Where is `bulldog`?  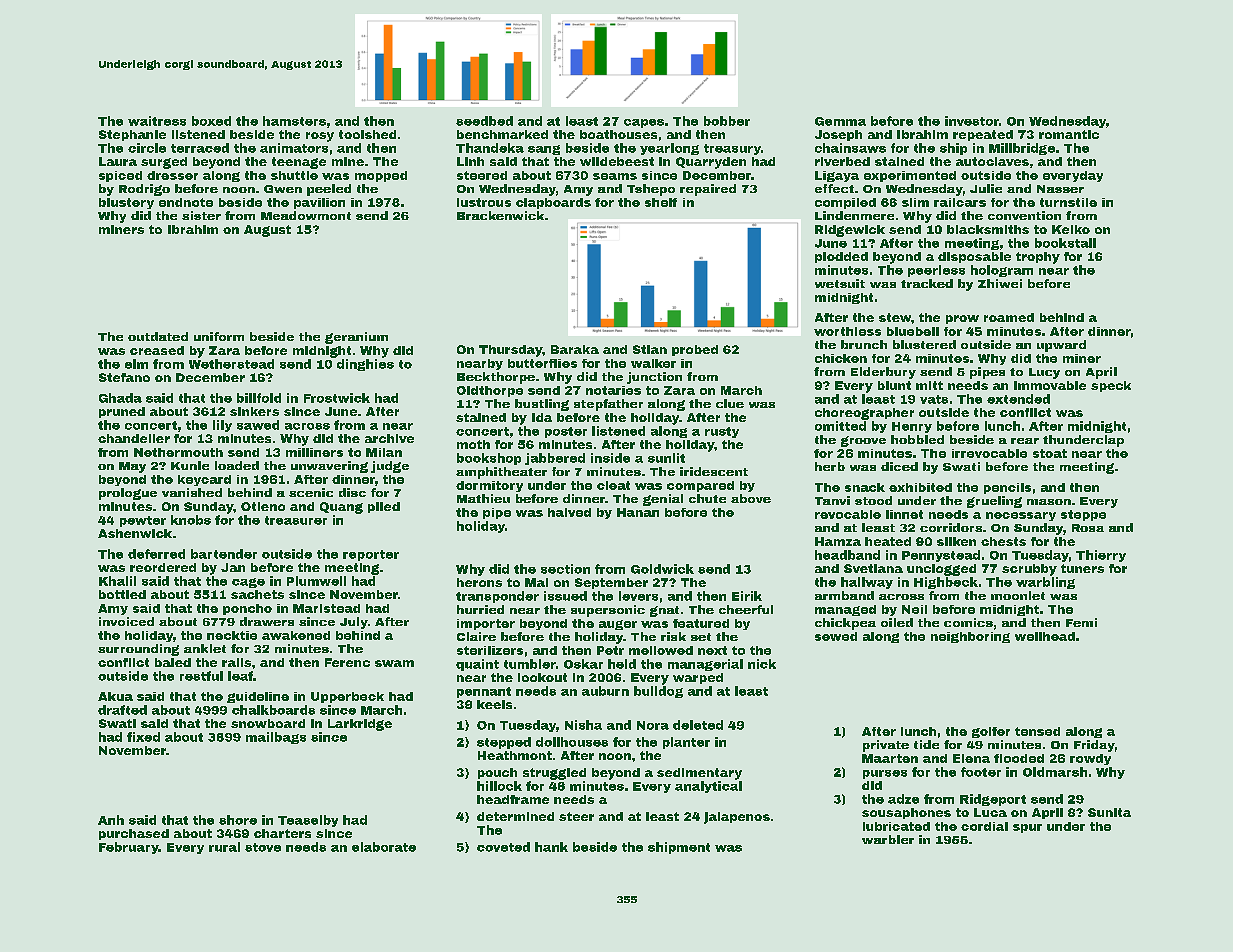 bulldog is located at coordinates (658, 692).
